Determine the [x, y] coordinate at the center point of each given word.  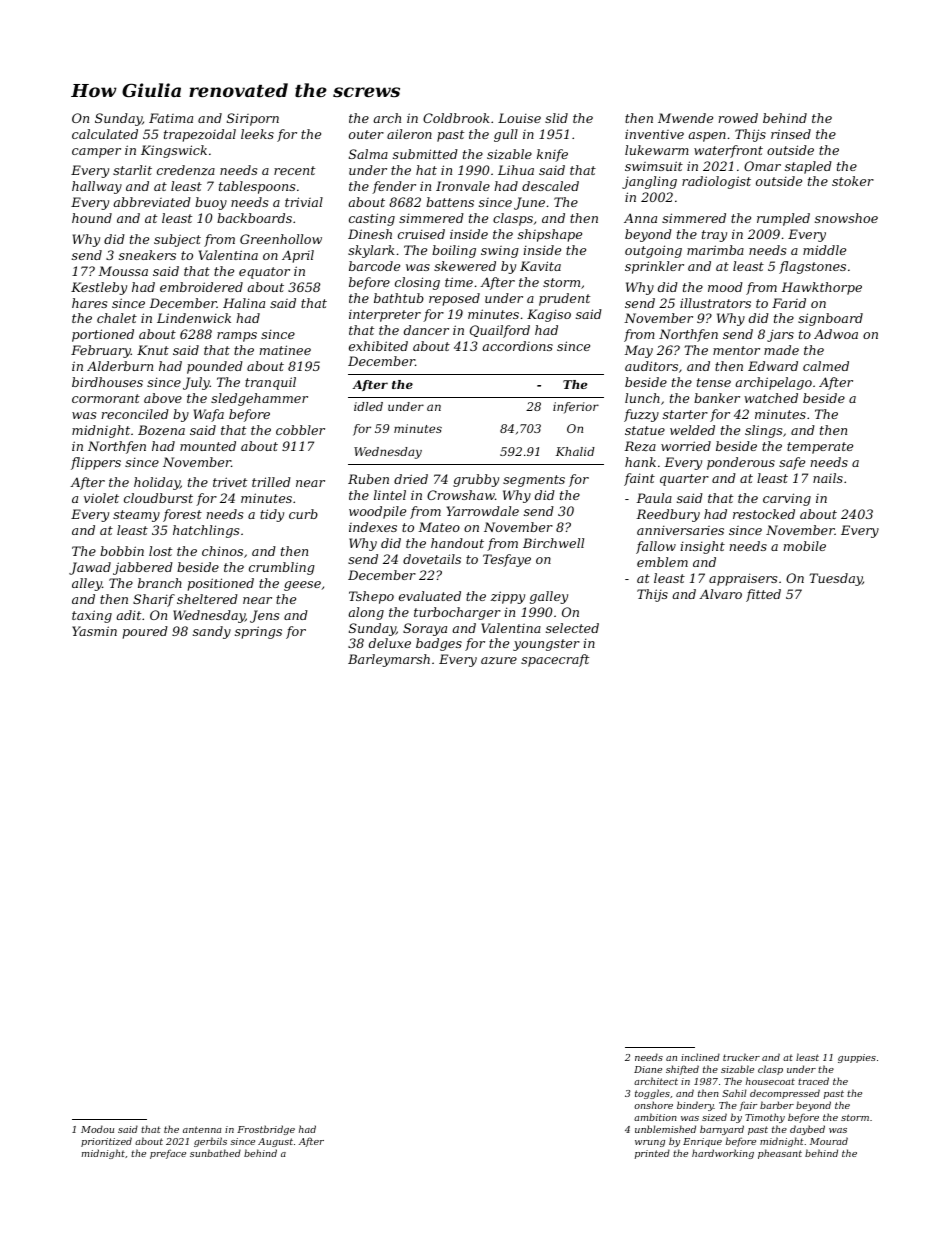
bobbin [122, 551]
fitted [763, 595]
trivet [230, 482]
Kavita [540, 266]
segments [534, 481]
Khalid [575, 451]
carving [787, 499]
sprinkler [654, 267]
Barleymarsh [389, 660]
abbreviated [152, 202]
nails [828, 478]
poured [145, 632]
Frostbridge [266, 1130]
